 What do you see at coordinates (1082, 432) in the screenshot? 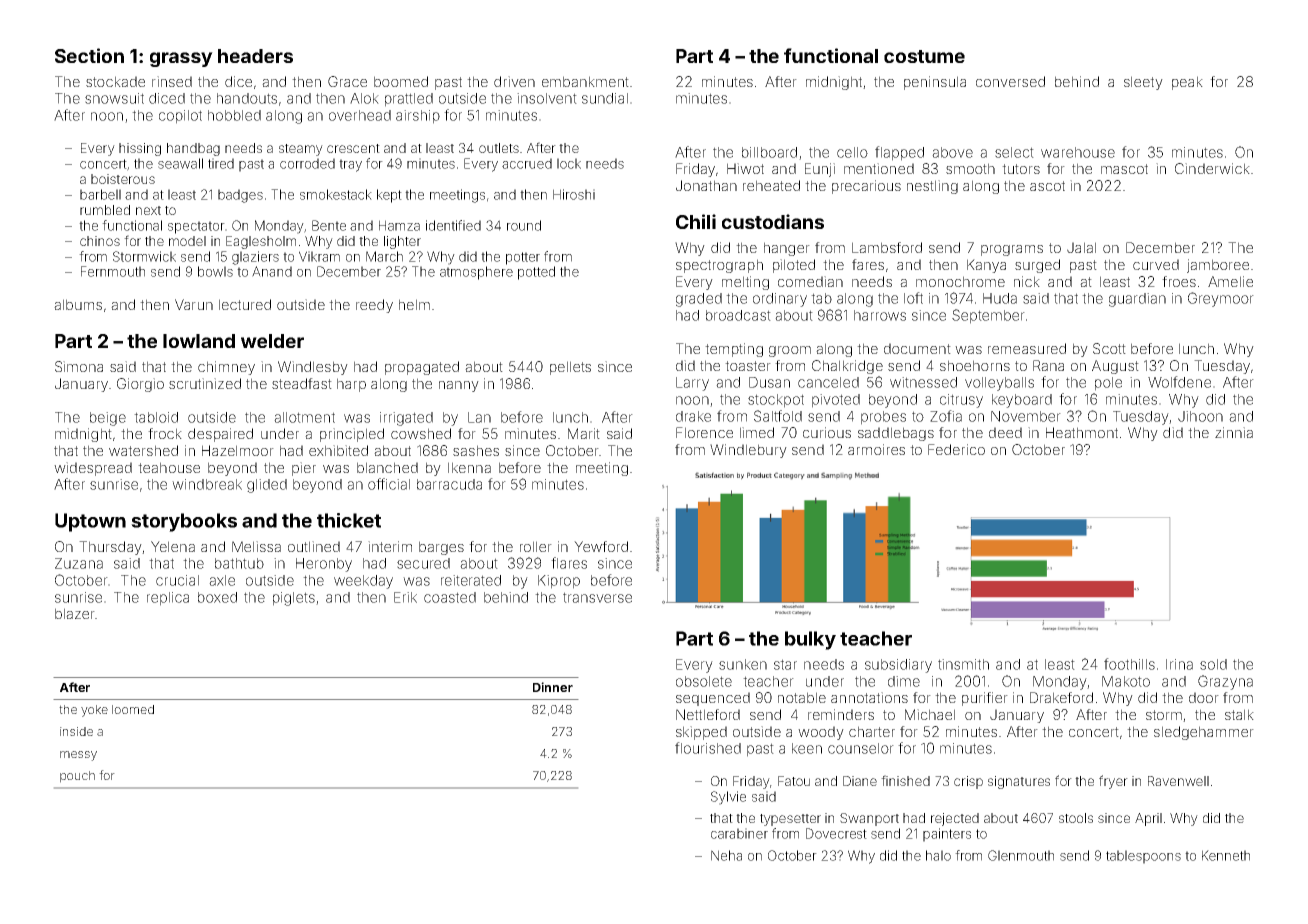
I see `Heathmont` at bounding box center [1082, 432].
